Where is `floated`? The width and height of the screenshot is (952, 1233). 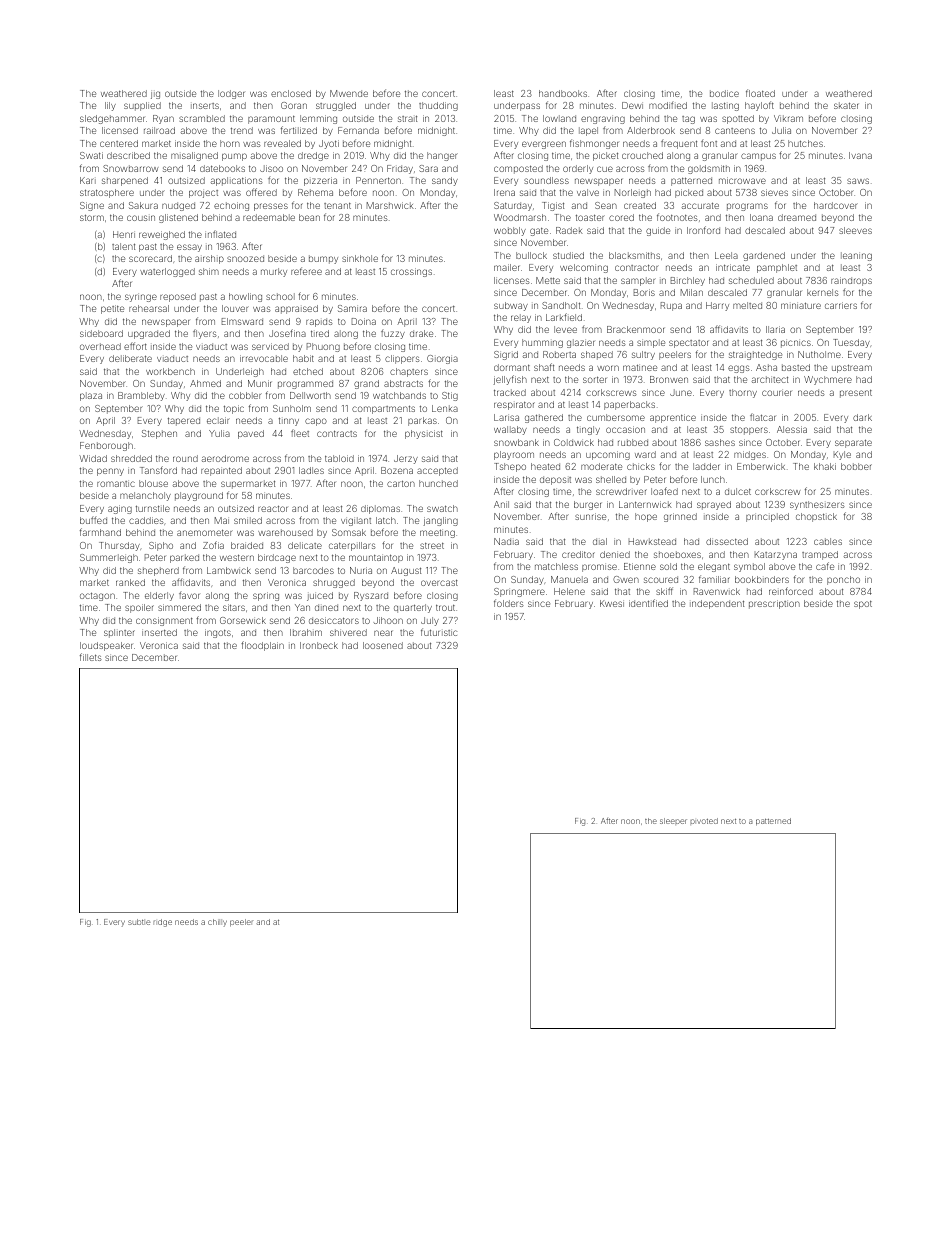
floated is located at coordinates (760, 93).
